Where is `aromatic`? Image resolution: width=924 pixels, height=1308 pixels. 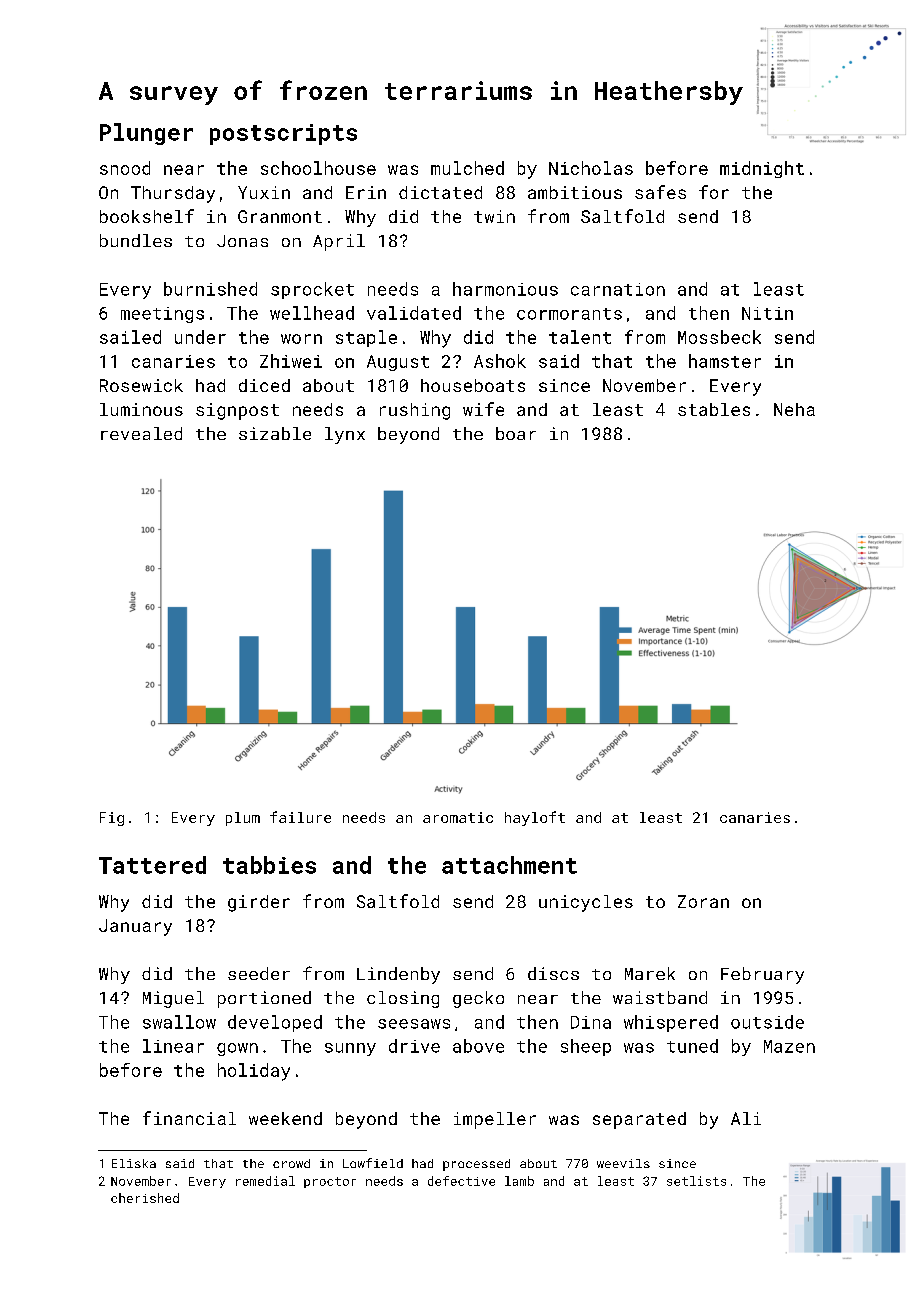
aromatic is located at coordinates (458, 817).
